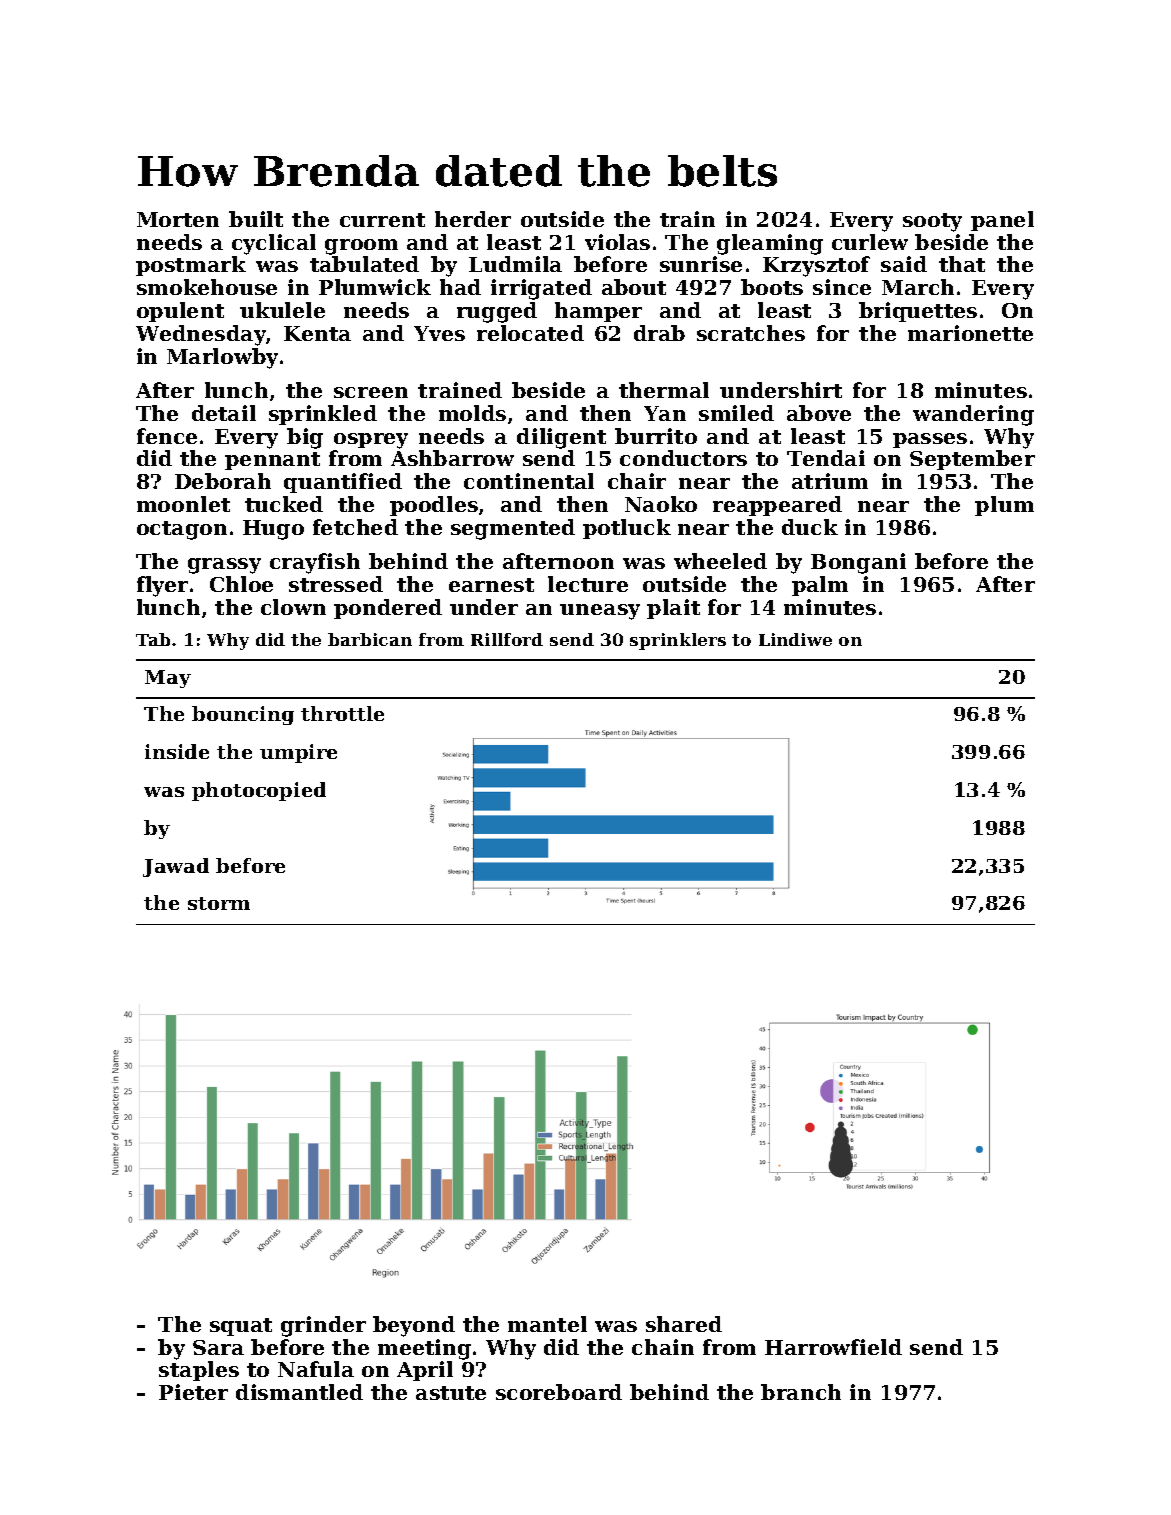 The height and width of the document is (1515, 1171). What do you see at coordinates (795, 639) in the document?
I see `Lindiwe` at bounding box center [795, 639].
